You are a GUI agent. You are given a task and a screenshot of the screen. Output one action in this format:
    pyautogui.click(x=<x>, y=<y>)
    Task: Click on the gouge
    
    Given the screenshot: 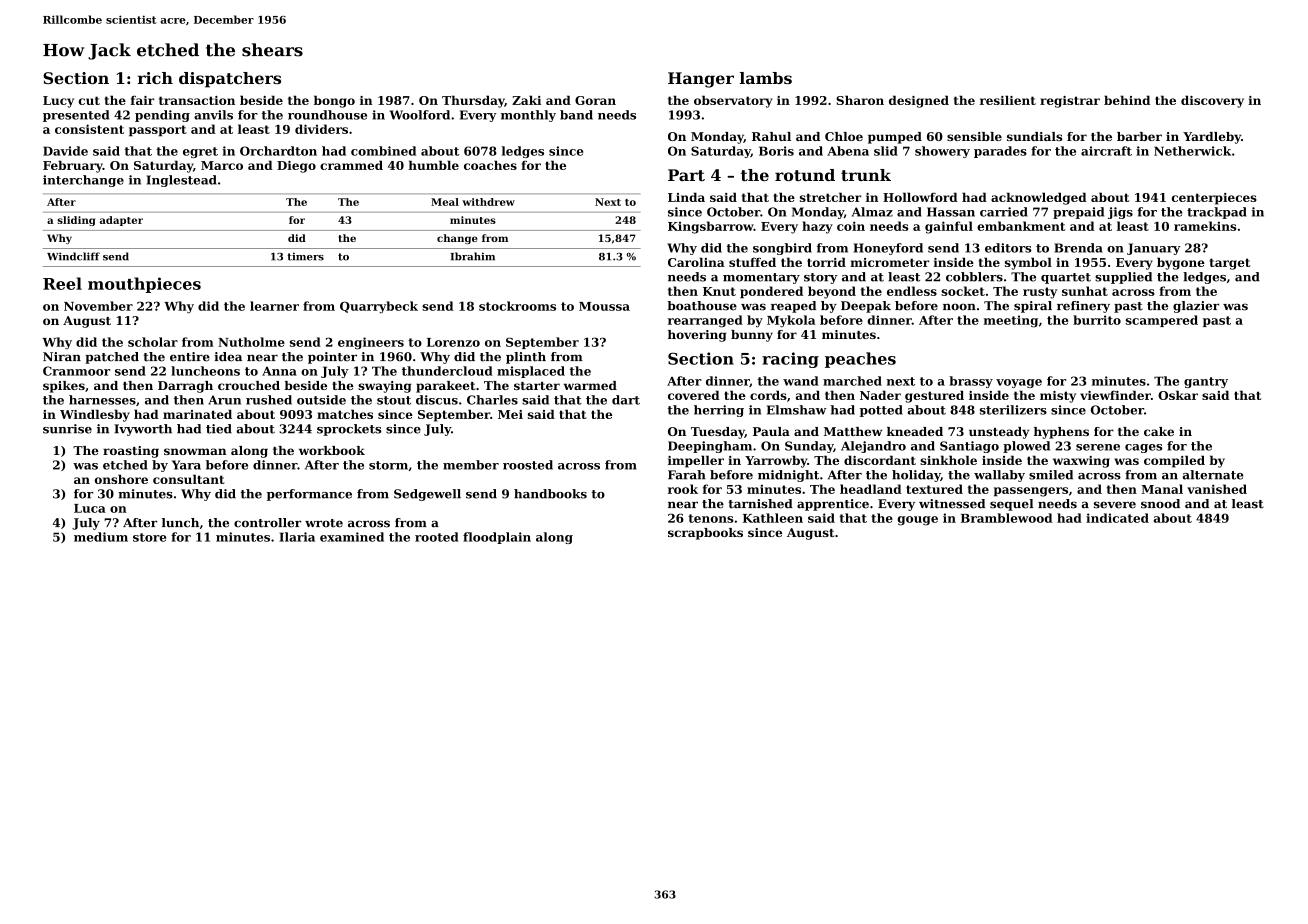 What is the action you would take?
    pyautogui.click(x=918, y=521)
